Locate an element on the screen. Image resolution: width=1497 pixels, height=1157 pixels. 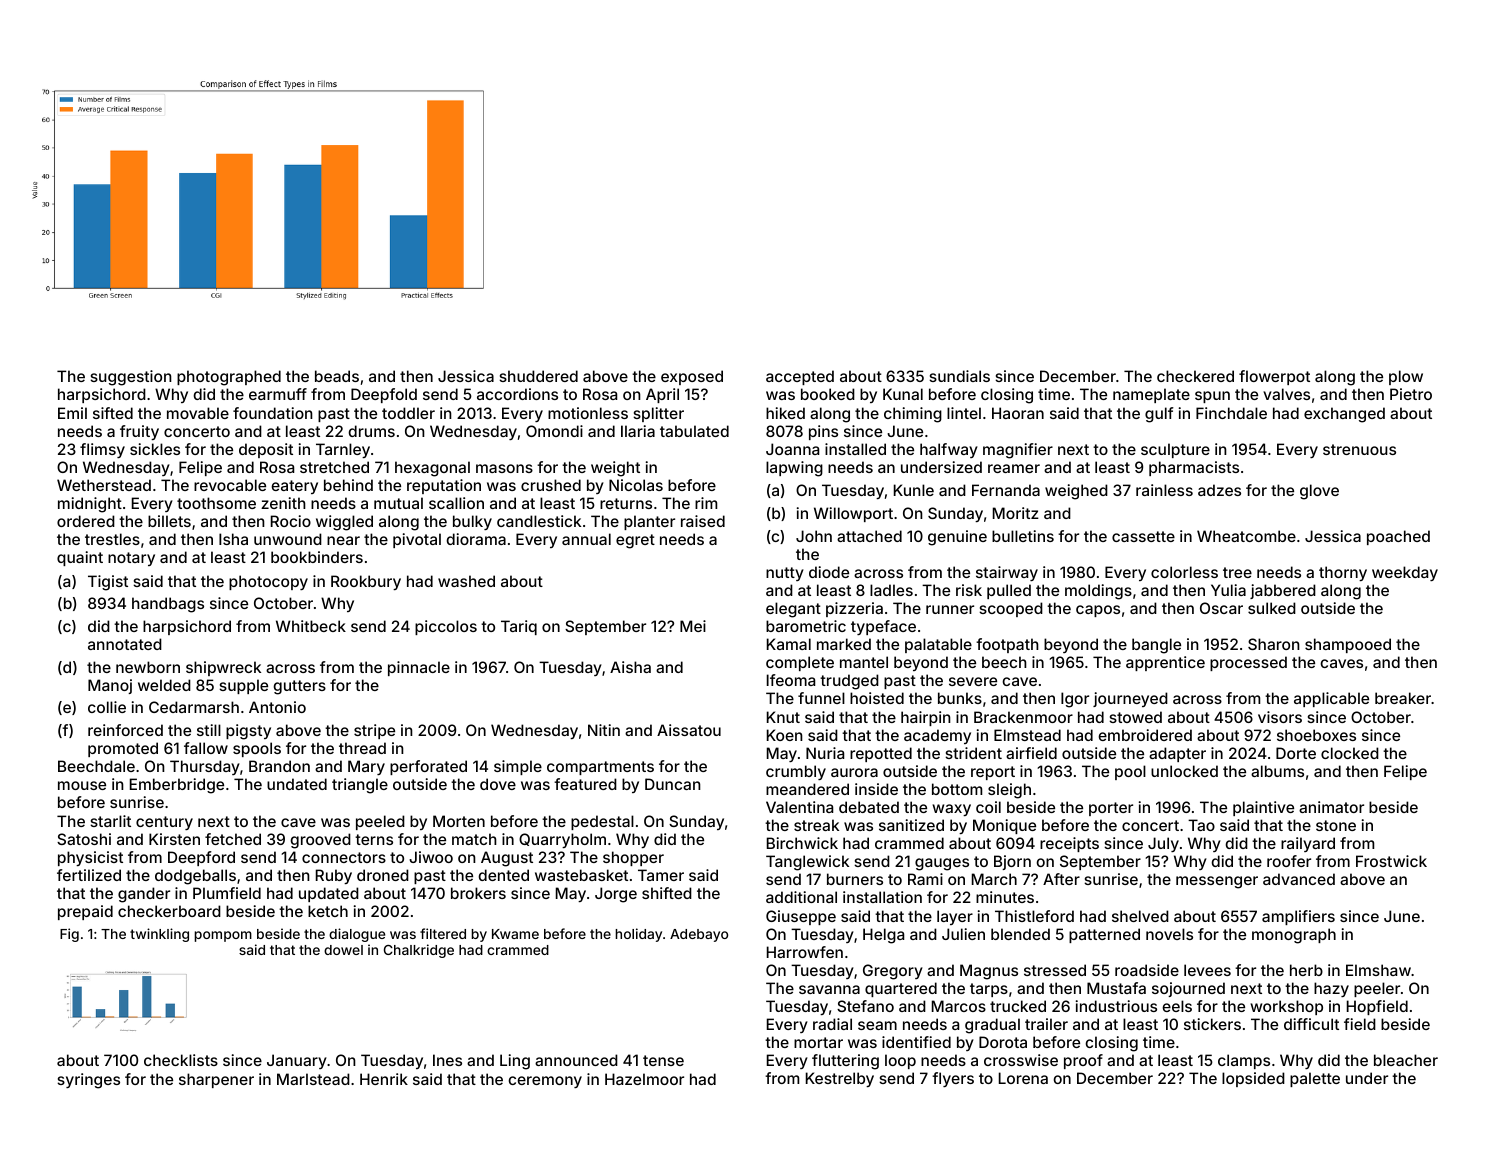
beads is located at coordinates (337, 376).
